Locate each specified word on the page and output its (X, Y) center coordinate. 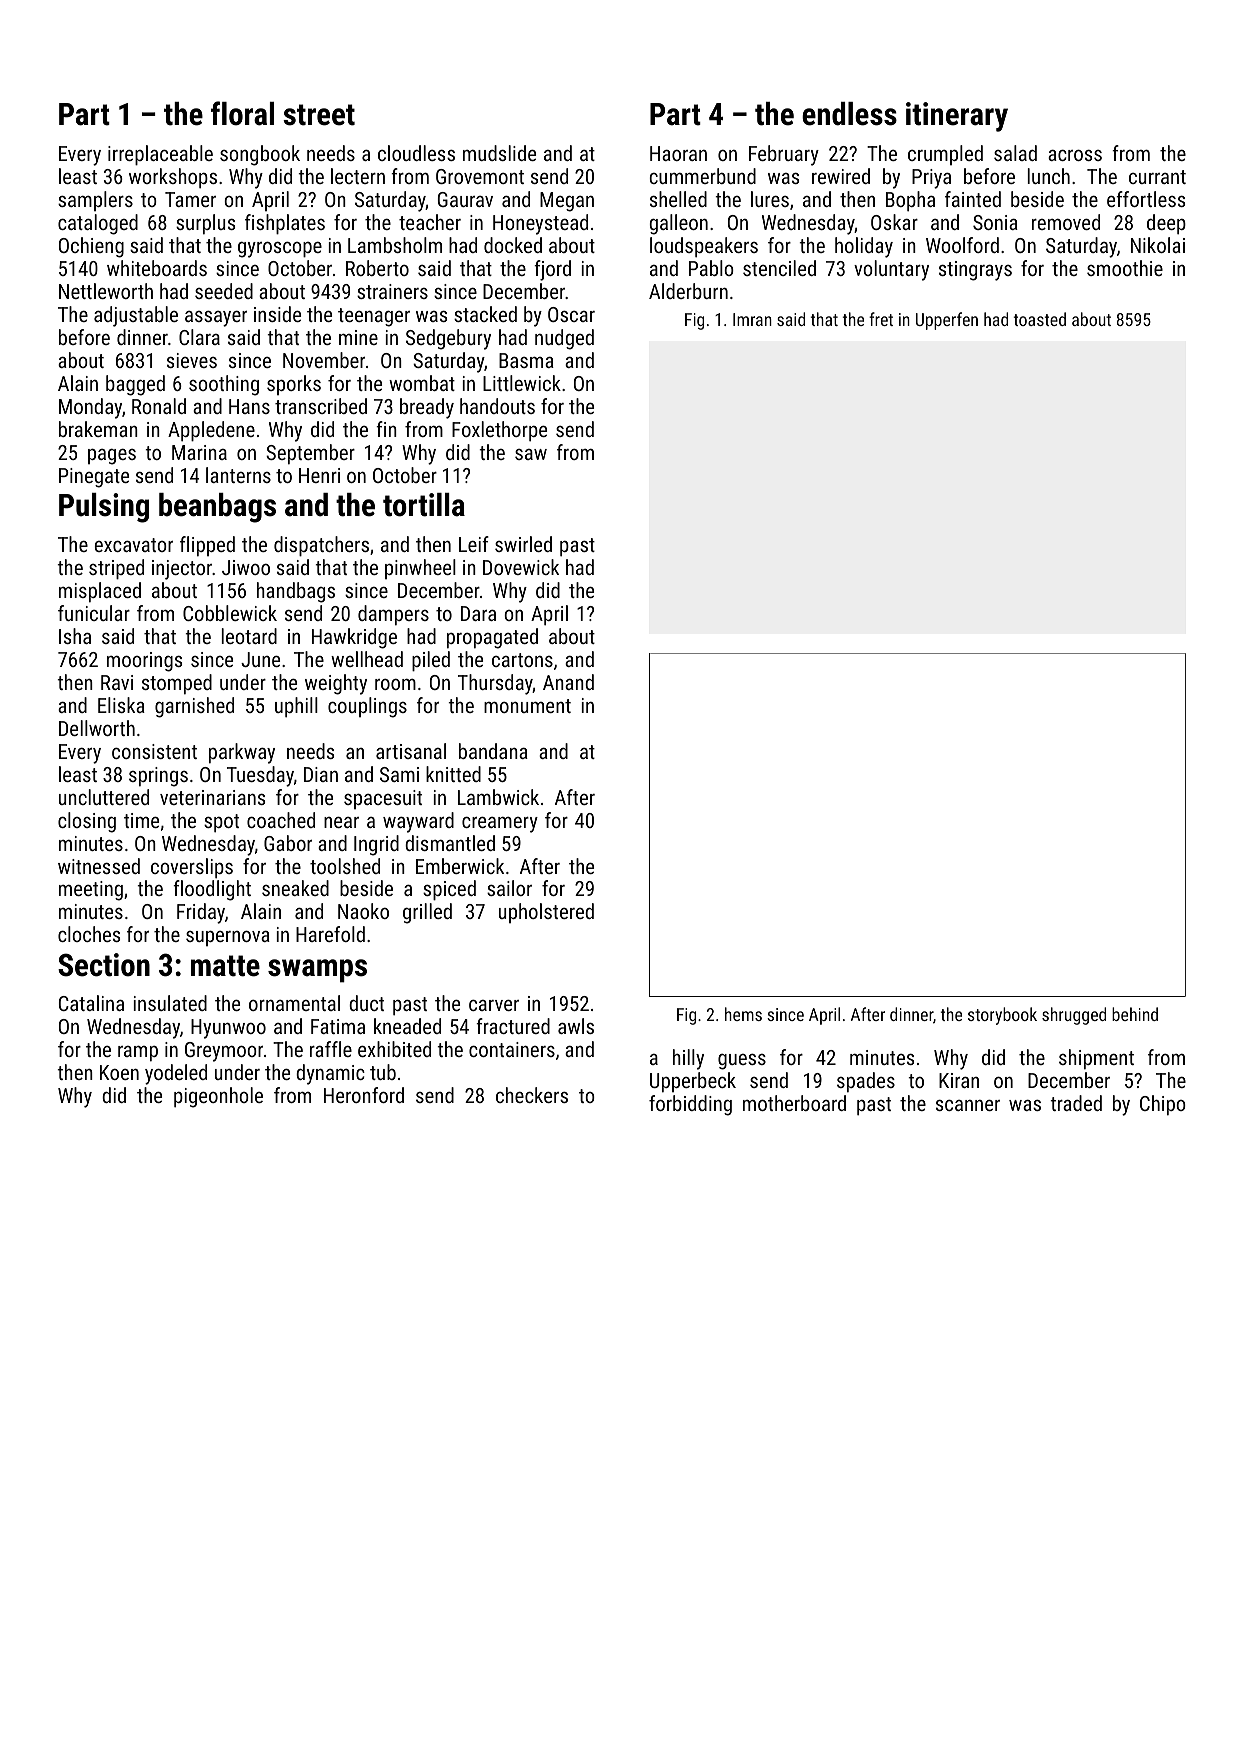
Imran (752, 319)
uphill (296, 707)
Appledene (211, 431)
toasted (1040, 319)
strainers (392, 291)
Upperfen (947, 321)
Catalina (91, 1003)
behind (1135, 1014)
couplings (367, 707)
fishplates (285, 224)
